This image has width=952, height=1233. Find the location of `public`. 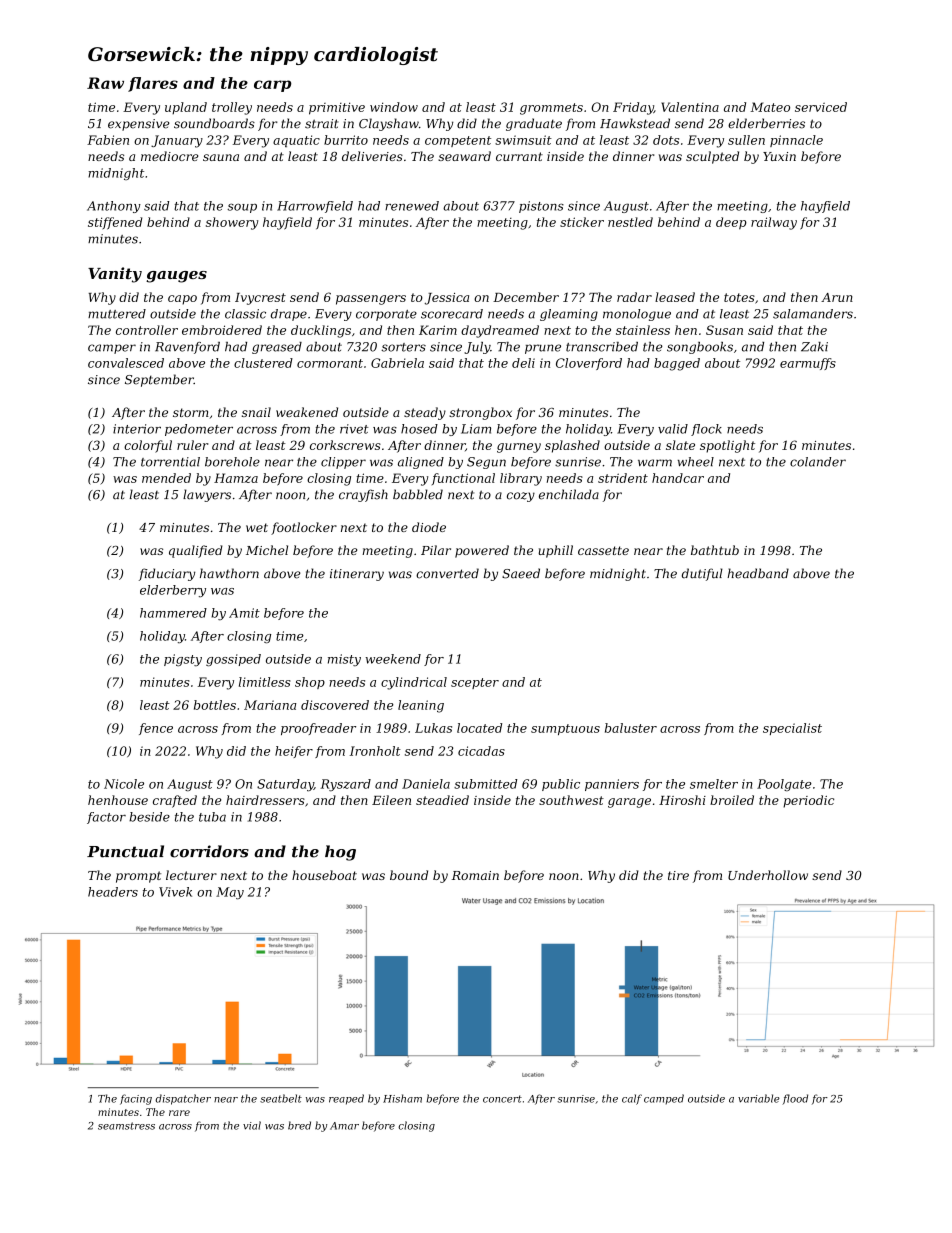

public is located at coordinates (561, 785).
